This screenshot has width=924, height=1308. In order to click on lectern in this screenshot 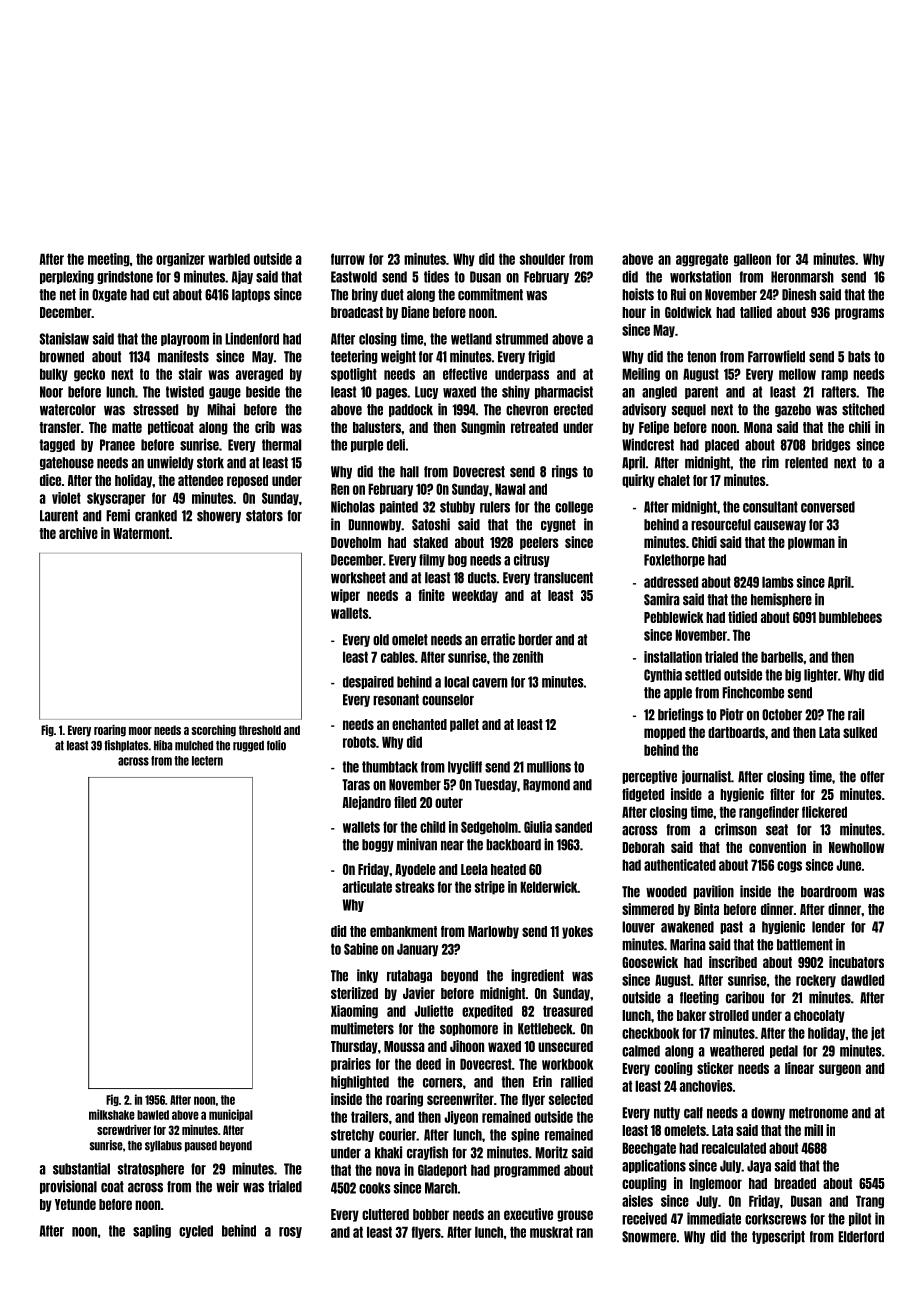, I will do `click(207, 761)`.
